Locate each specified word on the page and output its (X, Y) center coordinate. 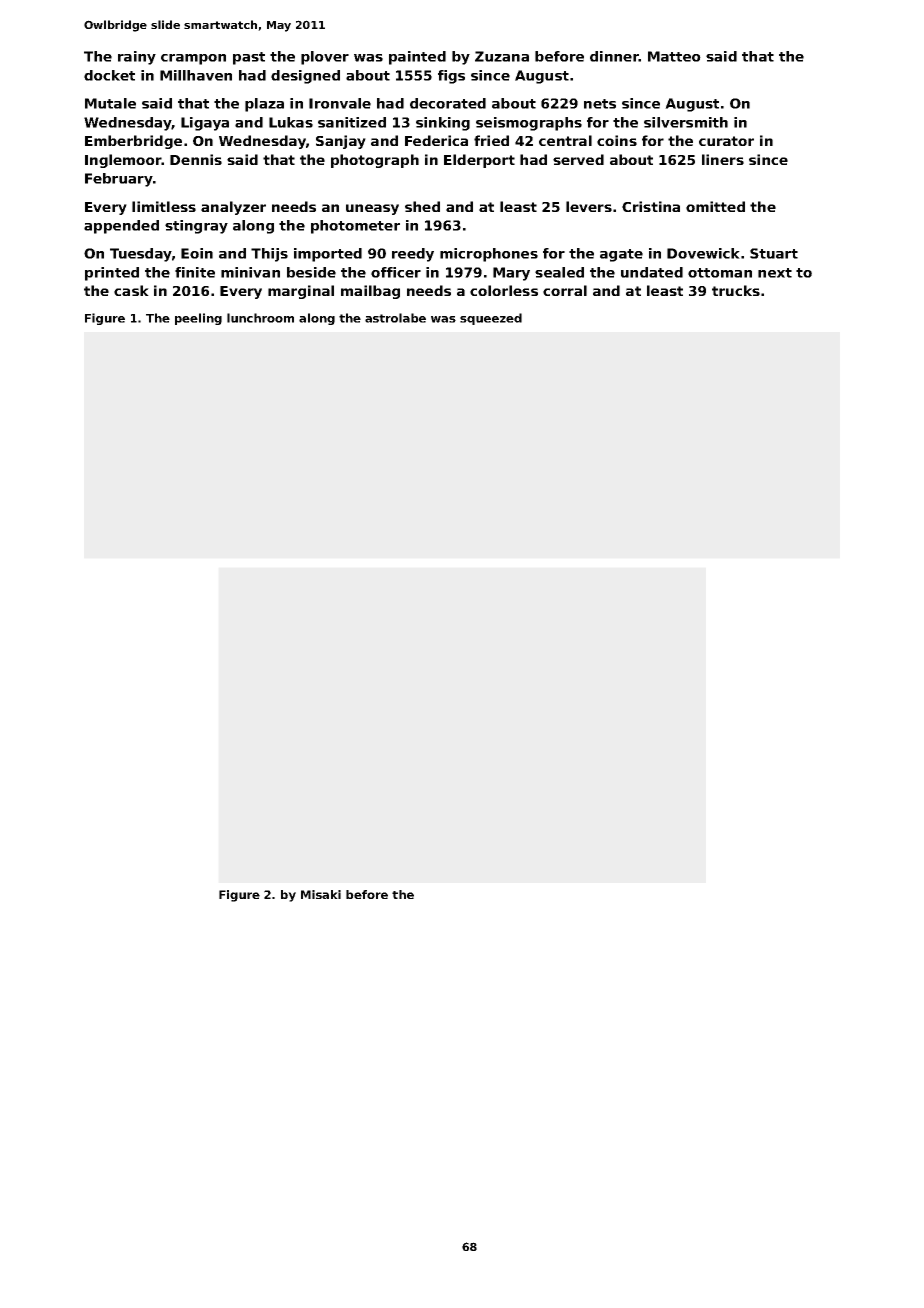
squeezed (491, 319)
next (775, 273)
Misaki (321, 894)
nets (600, 104)
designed (305, 77)
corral (565, 290)
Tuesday (141, 255)
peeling (198, 319)
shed (422, 206)
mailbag (370, 292)
